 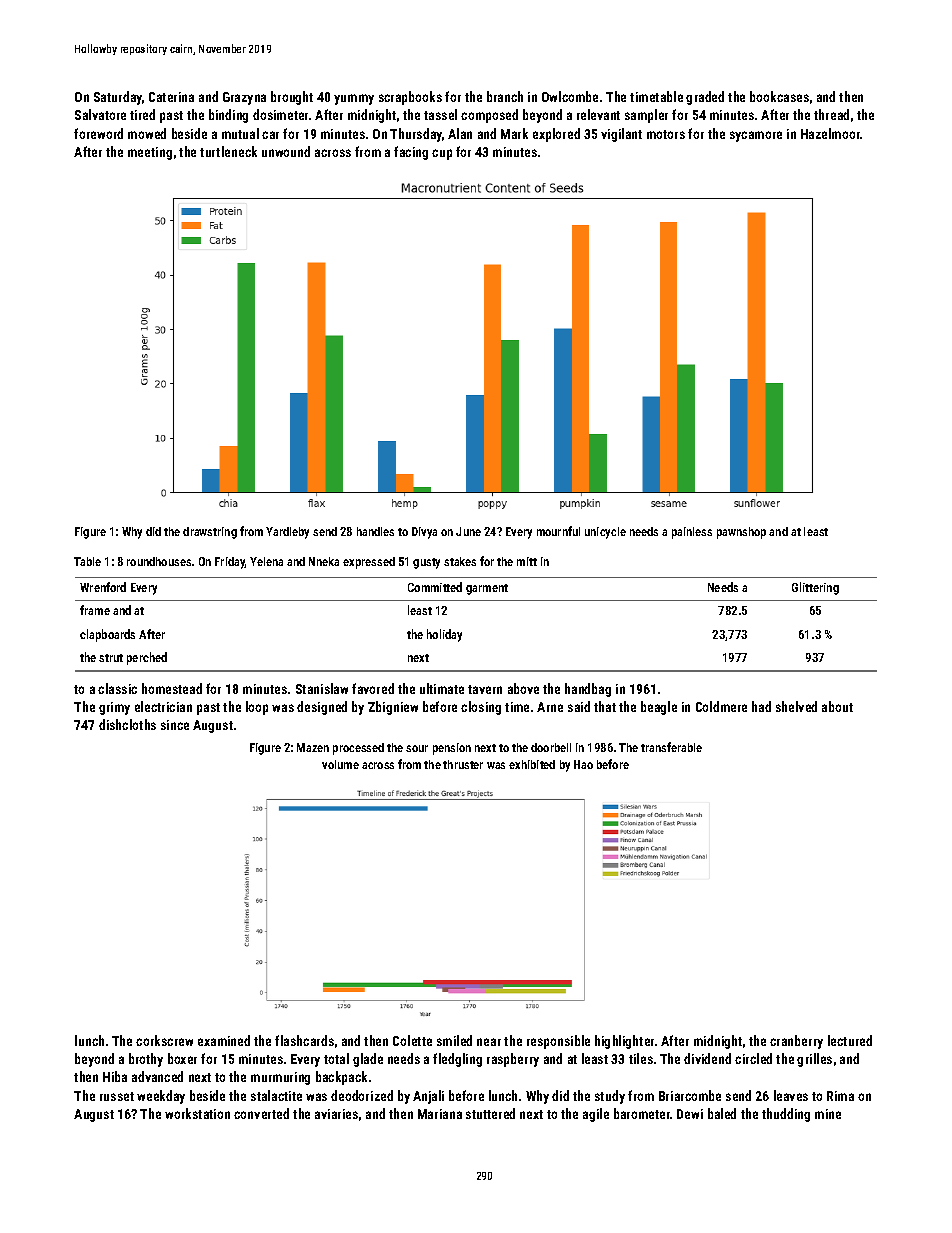 I want to click on branch, so click(x=505, y=96).
